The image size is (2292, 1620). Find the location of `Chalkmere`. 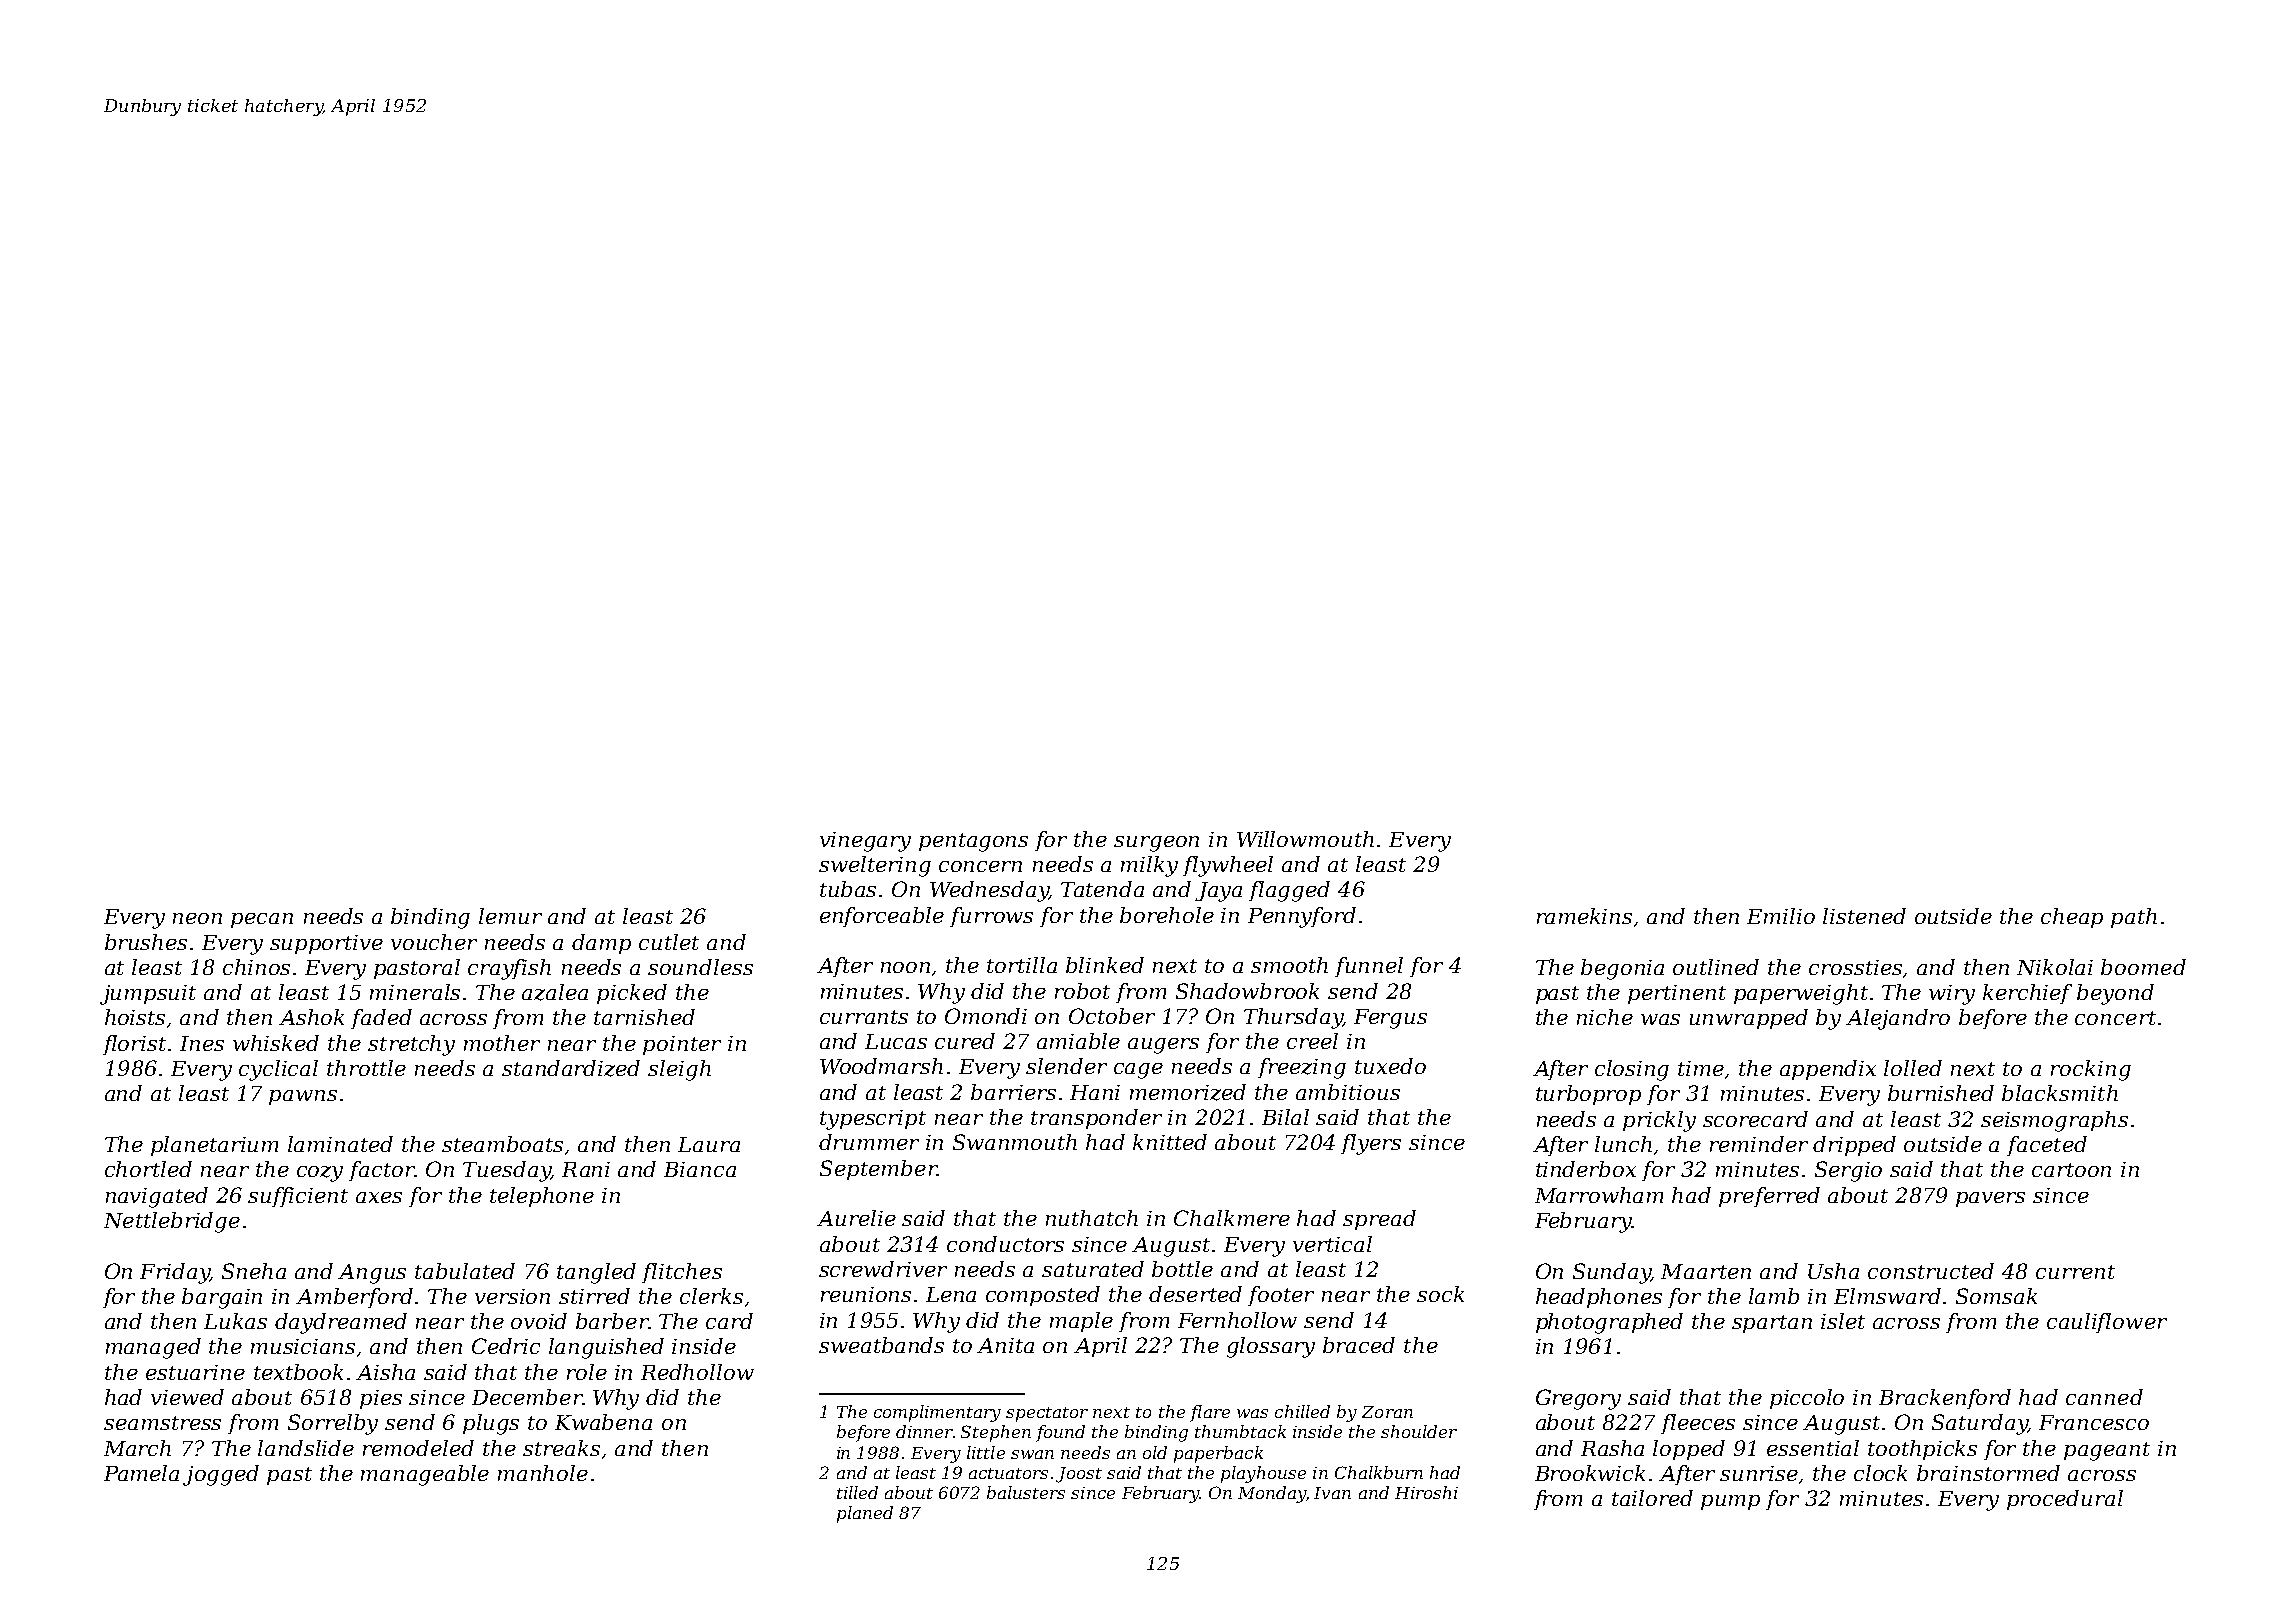

Chalkmere is located at coordinates (1232, 1218).
